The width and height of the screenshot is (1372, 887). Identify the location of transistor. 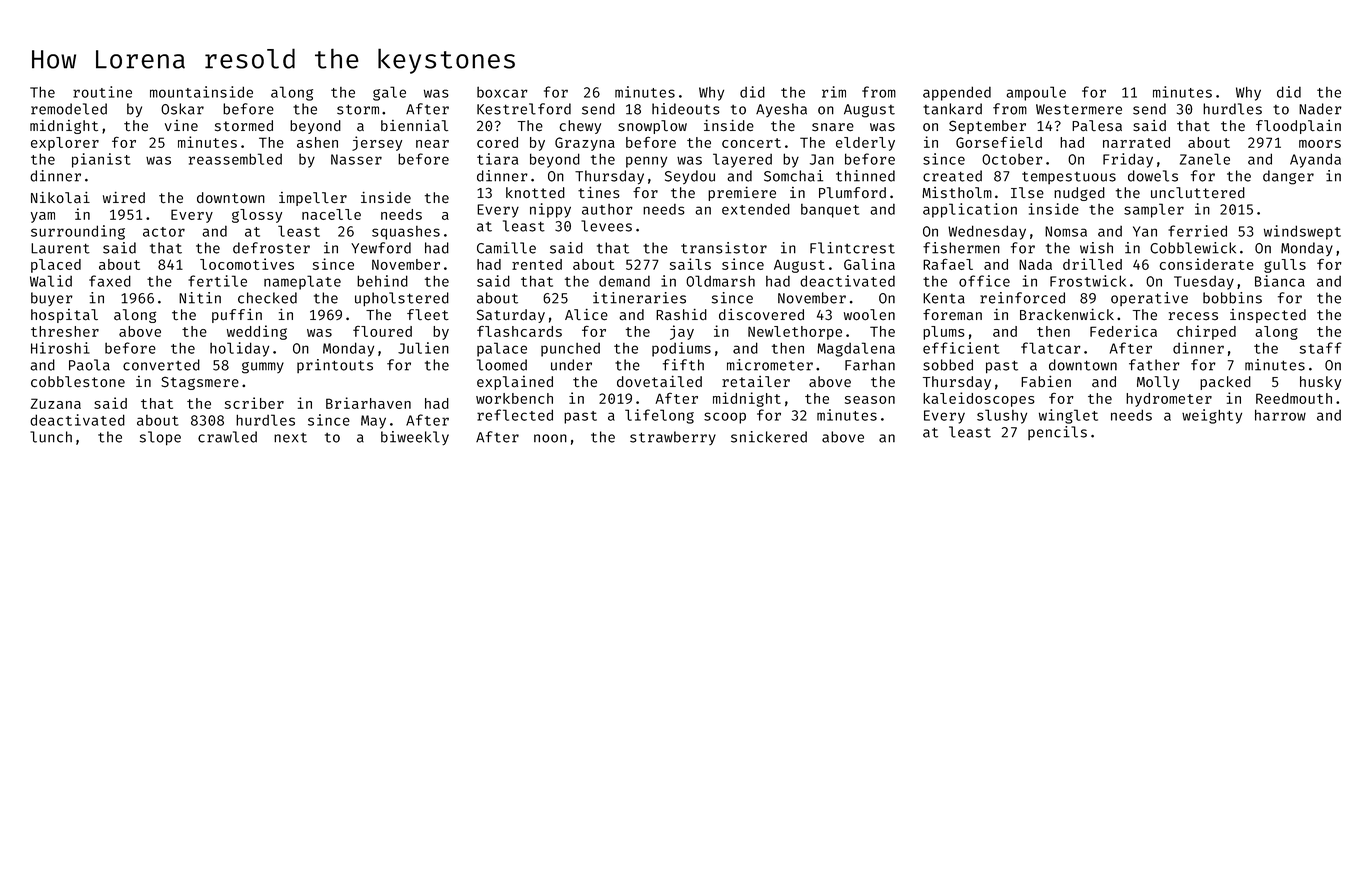
(724, 248).
